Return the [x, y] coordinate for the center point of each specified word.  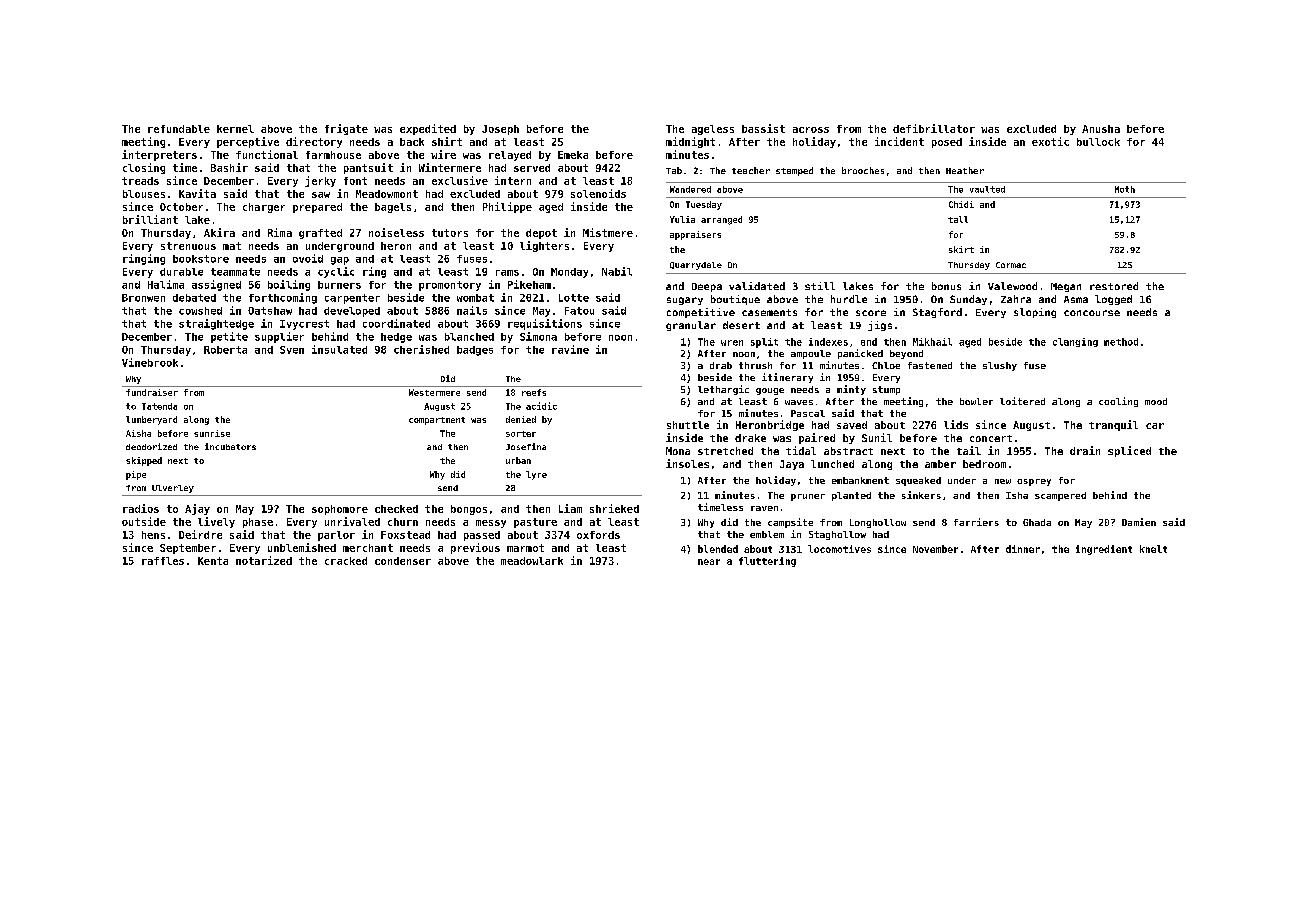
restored [1114, 286]
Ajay [197, 509]
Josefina [526, 446]
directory [314, 142]
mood [1156, 401]
